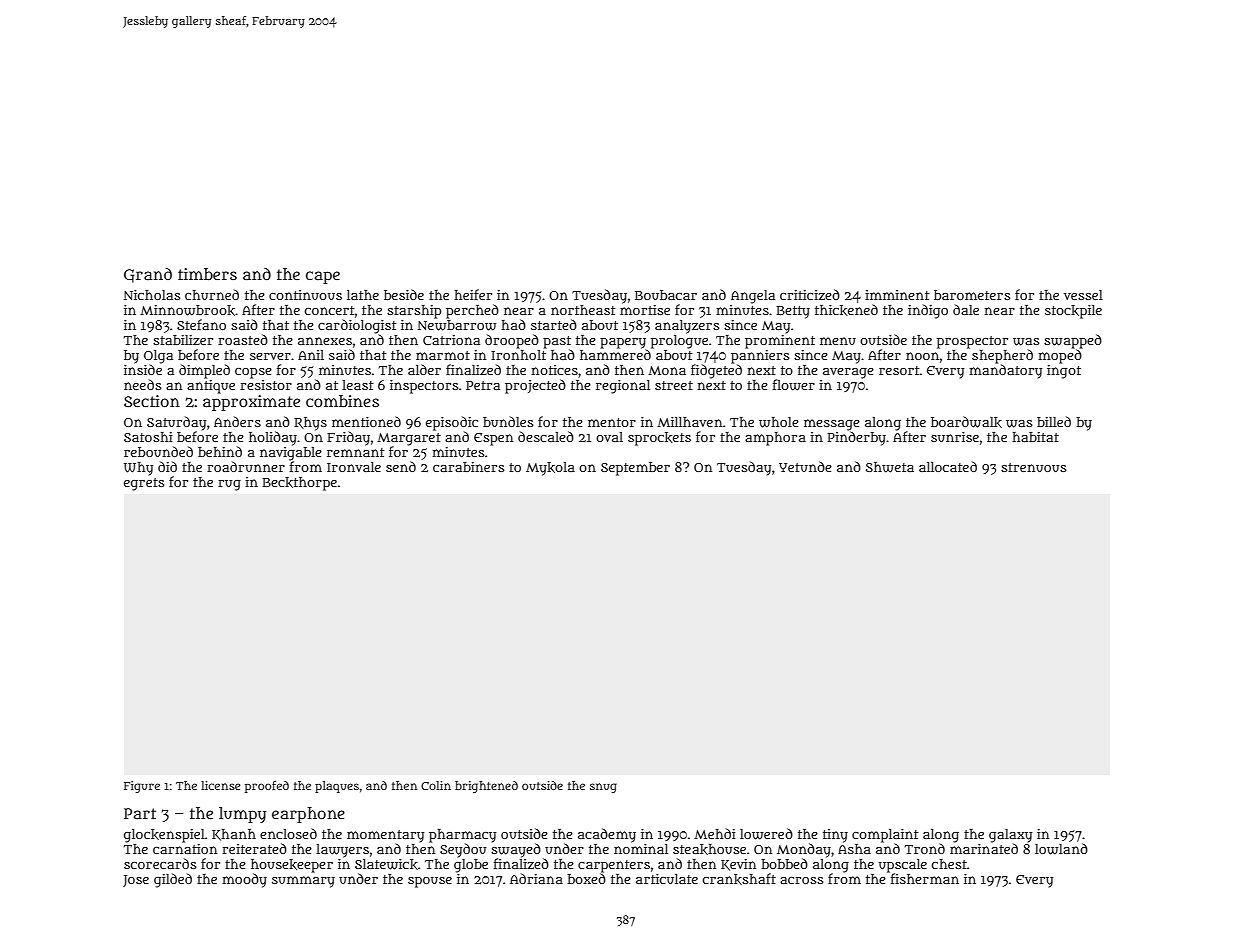 This page has width=1233, height=952. What do you see at coordinates (536, 878) in the page?
I see `Adriana` at bounding box center [536, 878].
